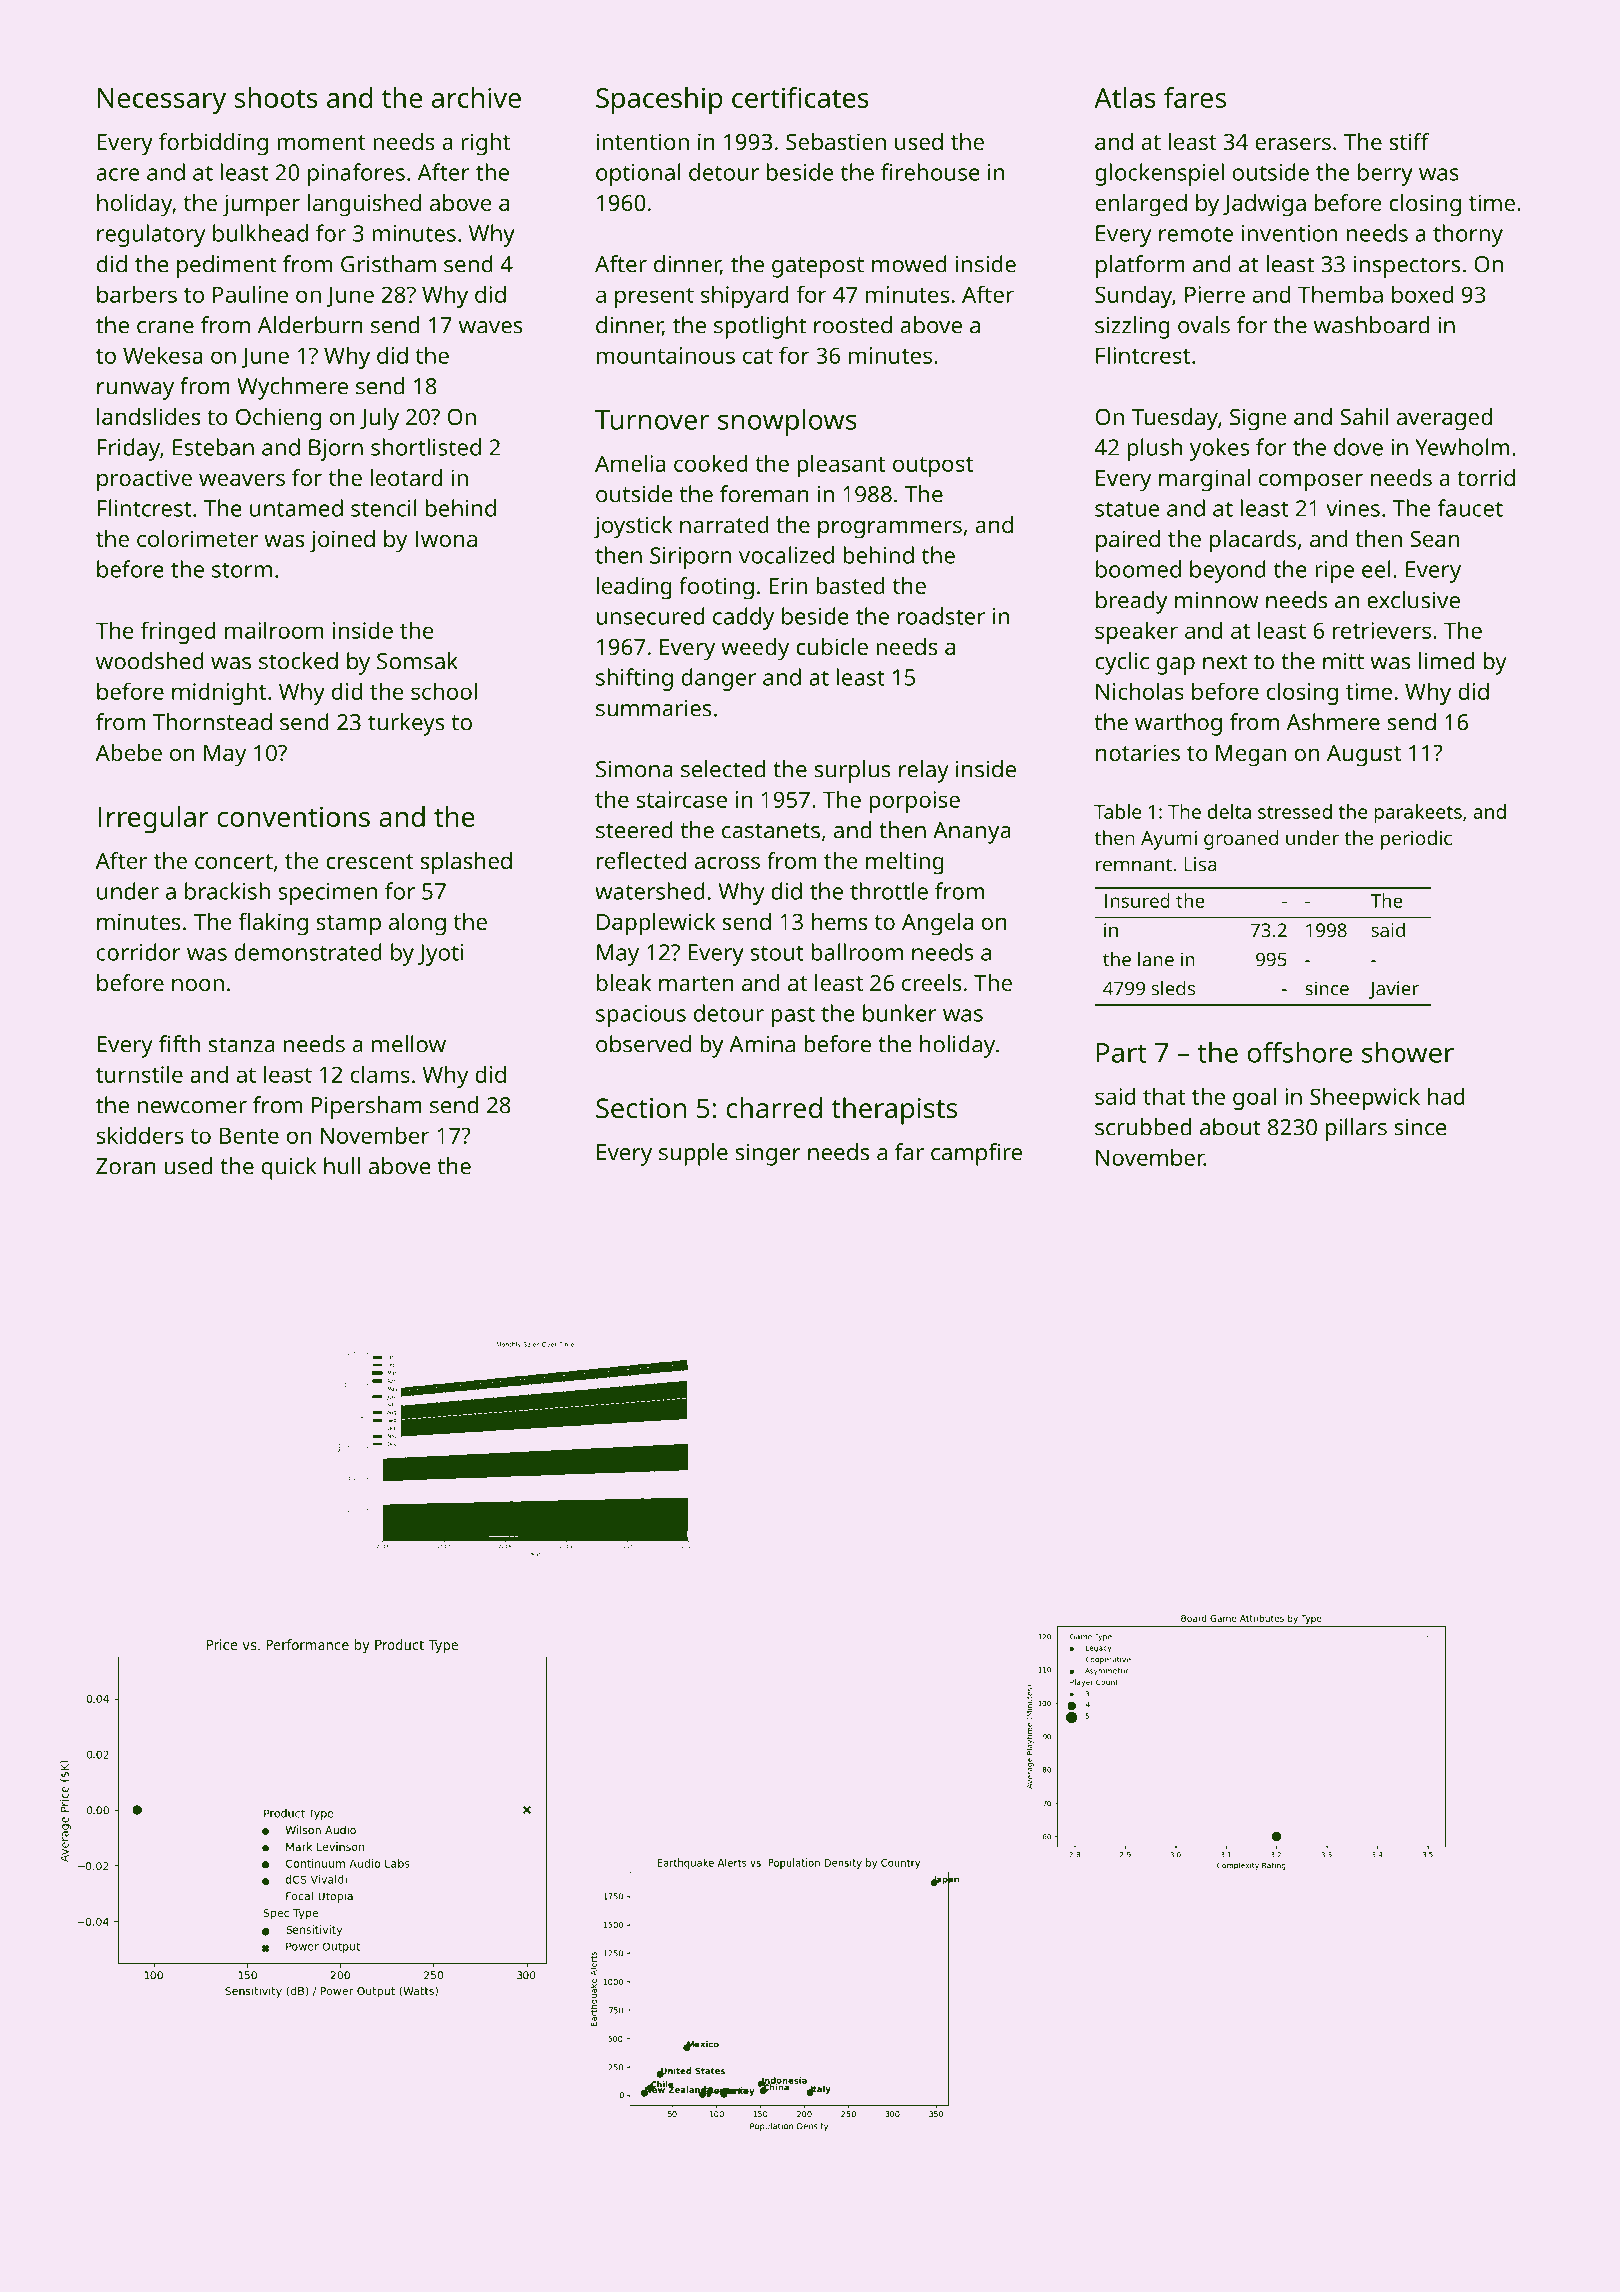 The image size is (1620, 2292). I want to click on firehouse, so click(930, 172).
